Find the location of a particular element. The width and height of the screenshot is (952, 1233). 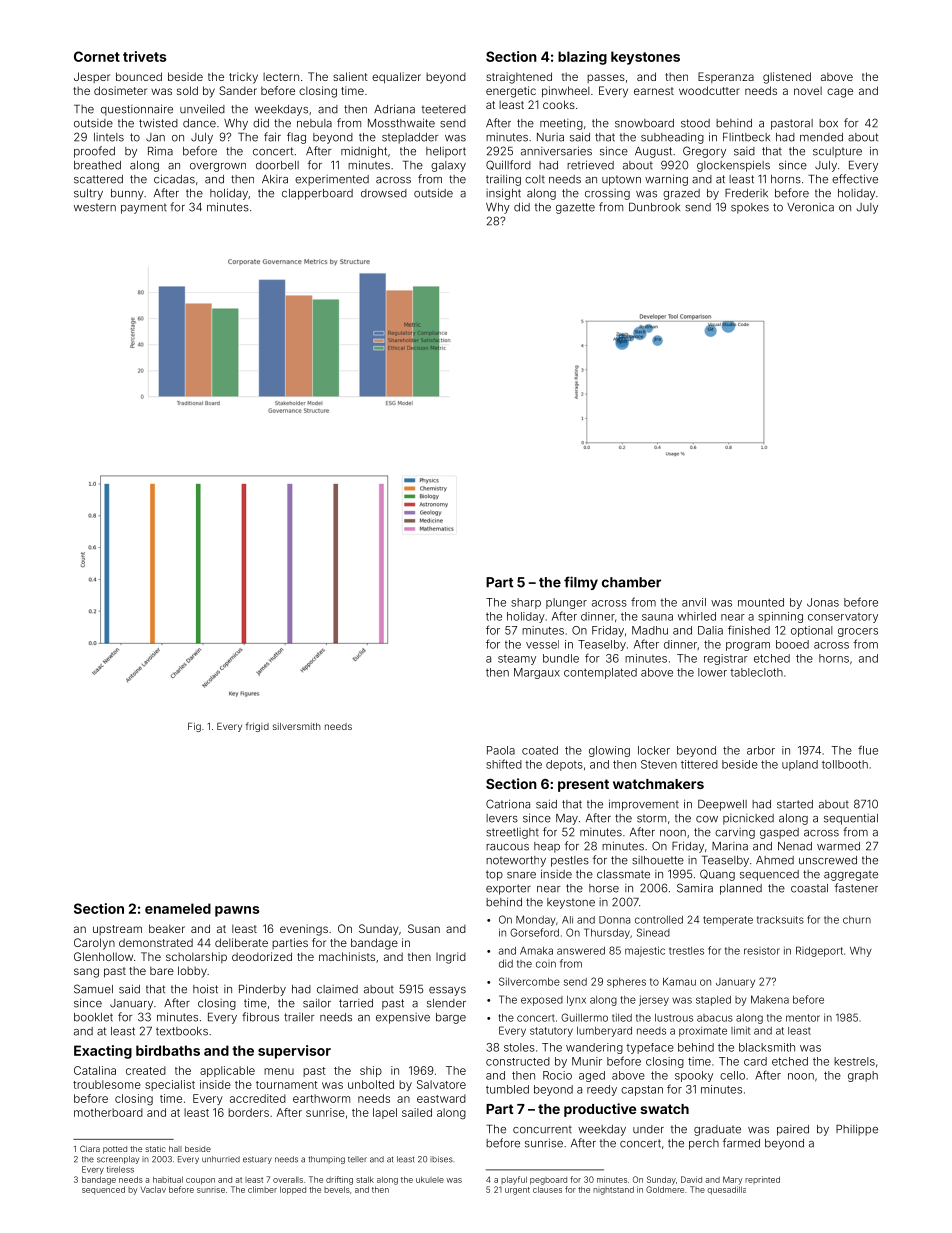

sharp is located at coordinates (526, 603).
